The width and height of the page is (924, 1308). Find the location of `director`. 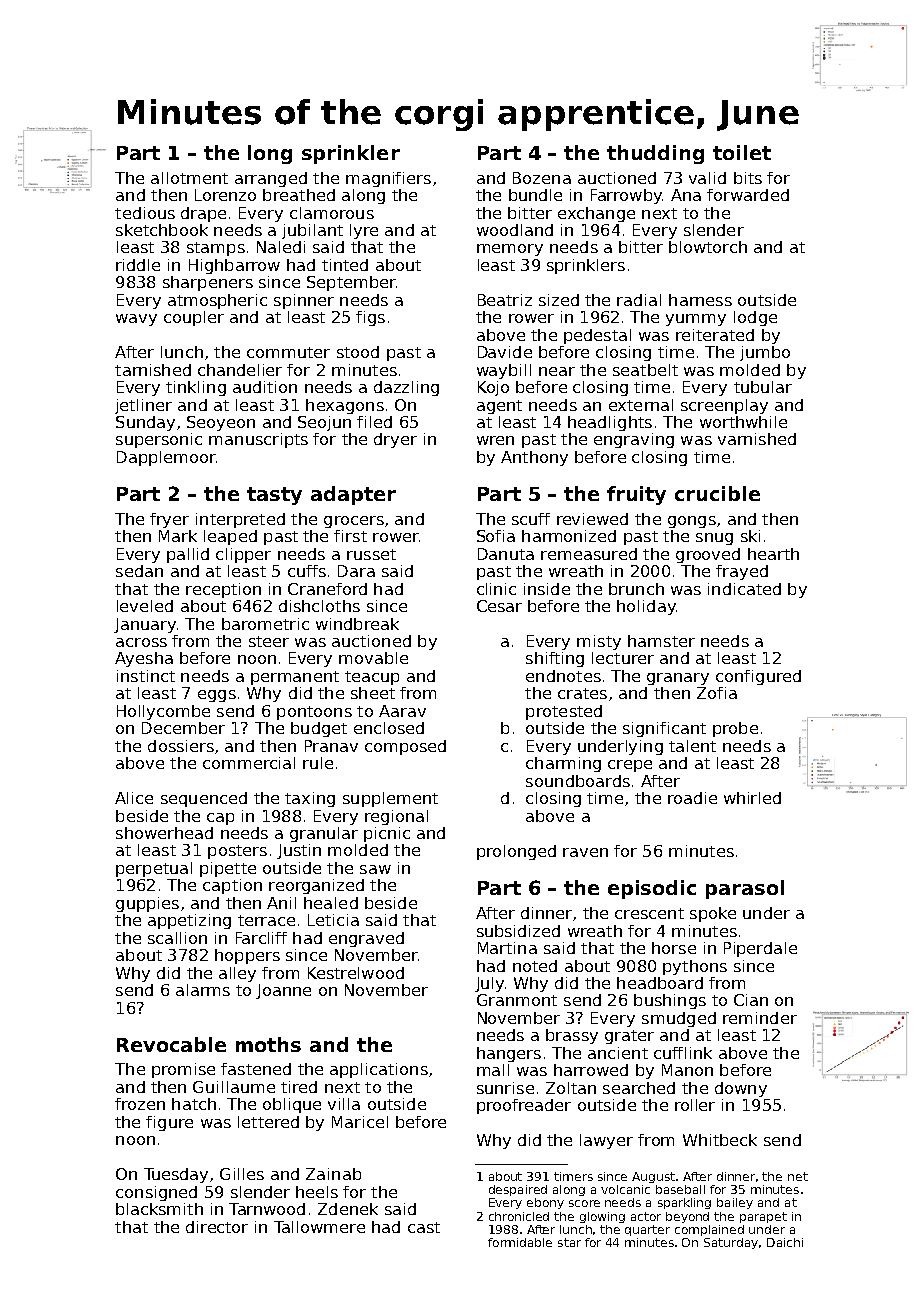

director is located at coordinates (217, 1227).
